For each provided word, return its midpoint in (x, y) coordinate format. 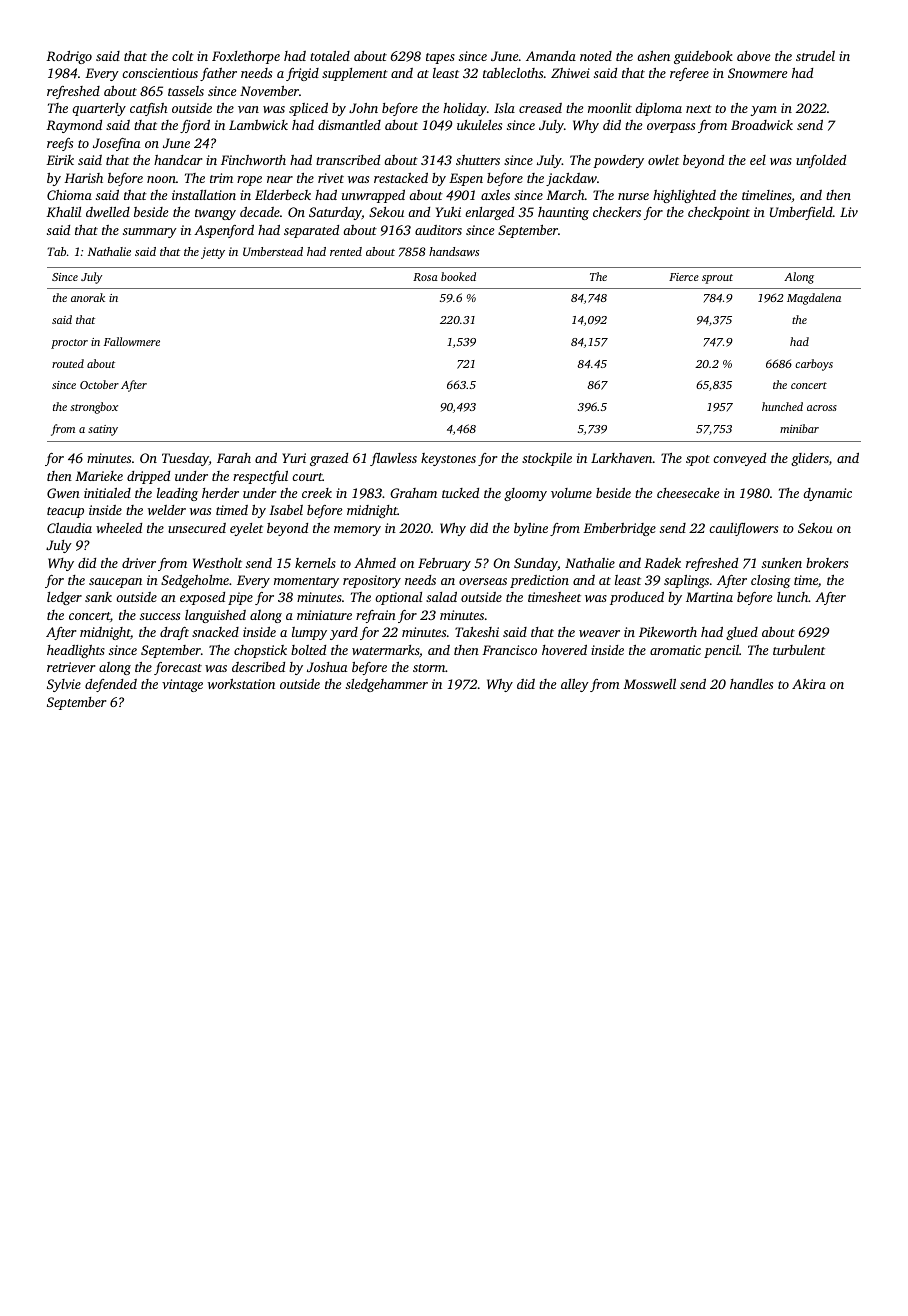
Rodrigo (69, 57)
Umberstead (273, 251)
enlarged (489, 213)
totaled (330, 56)
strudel (815, 56)
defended (111, 685)
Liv (849, 212)
